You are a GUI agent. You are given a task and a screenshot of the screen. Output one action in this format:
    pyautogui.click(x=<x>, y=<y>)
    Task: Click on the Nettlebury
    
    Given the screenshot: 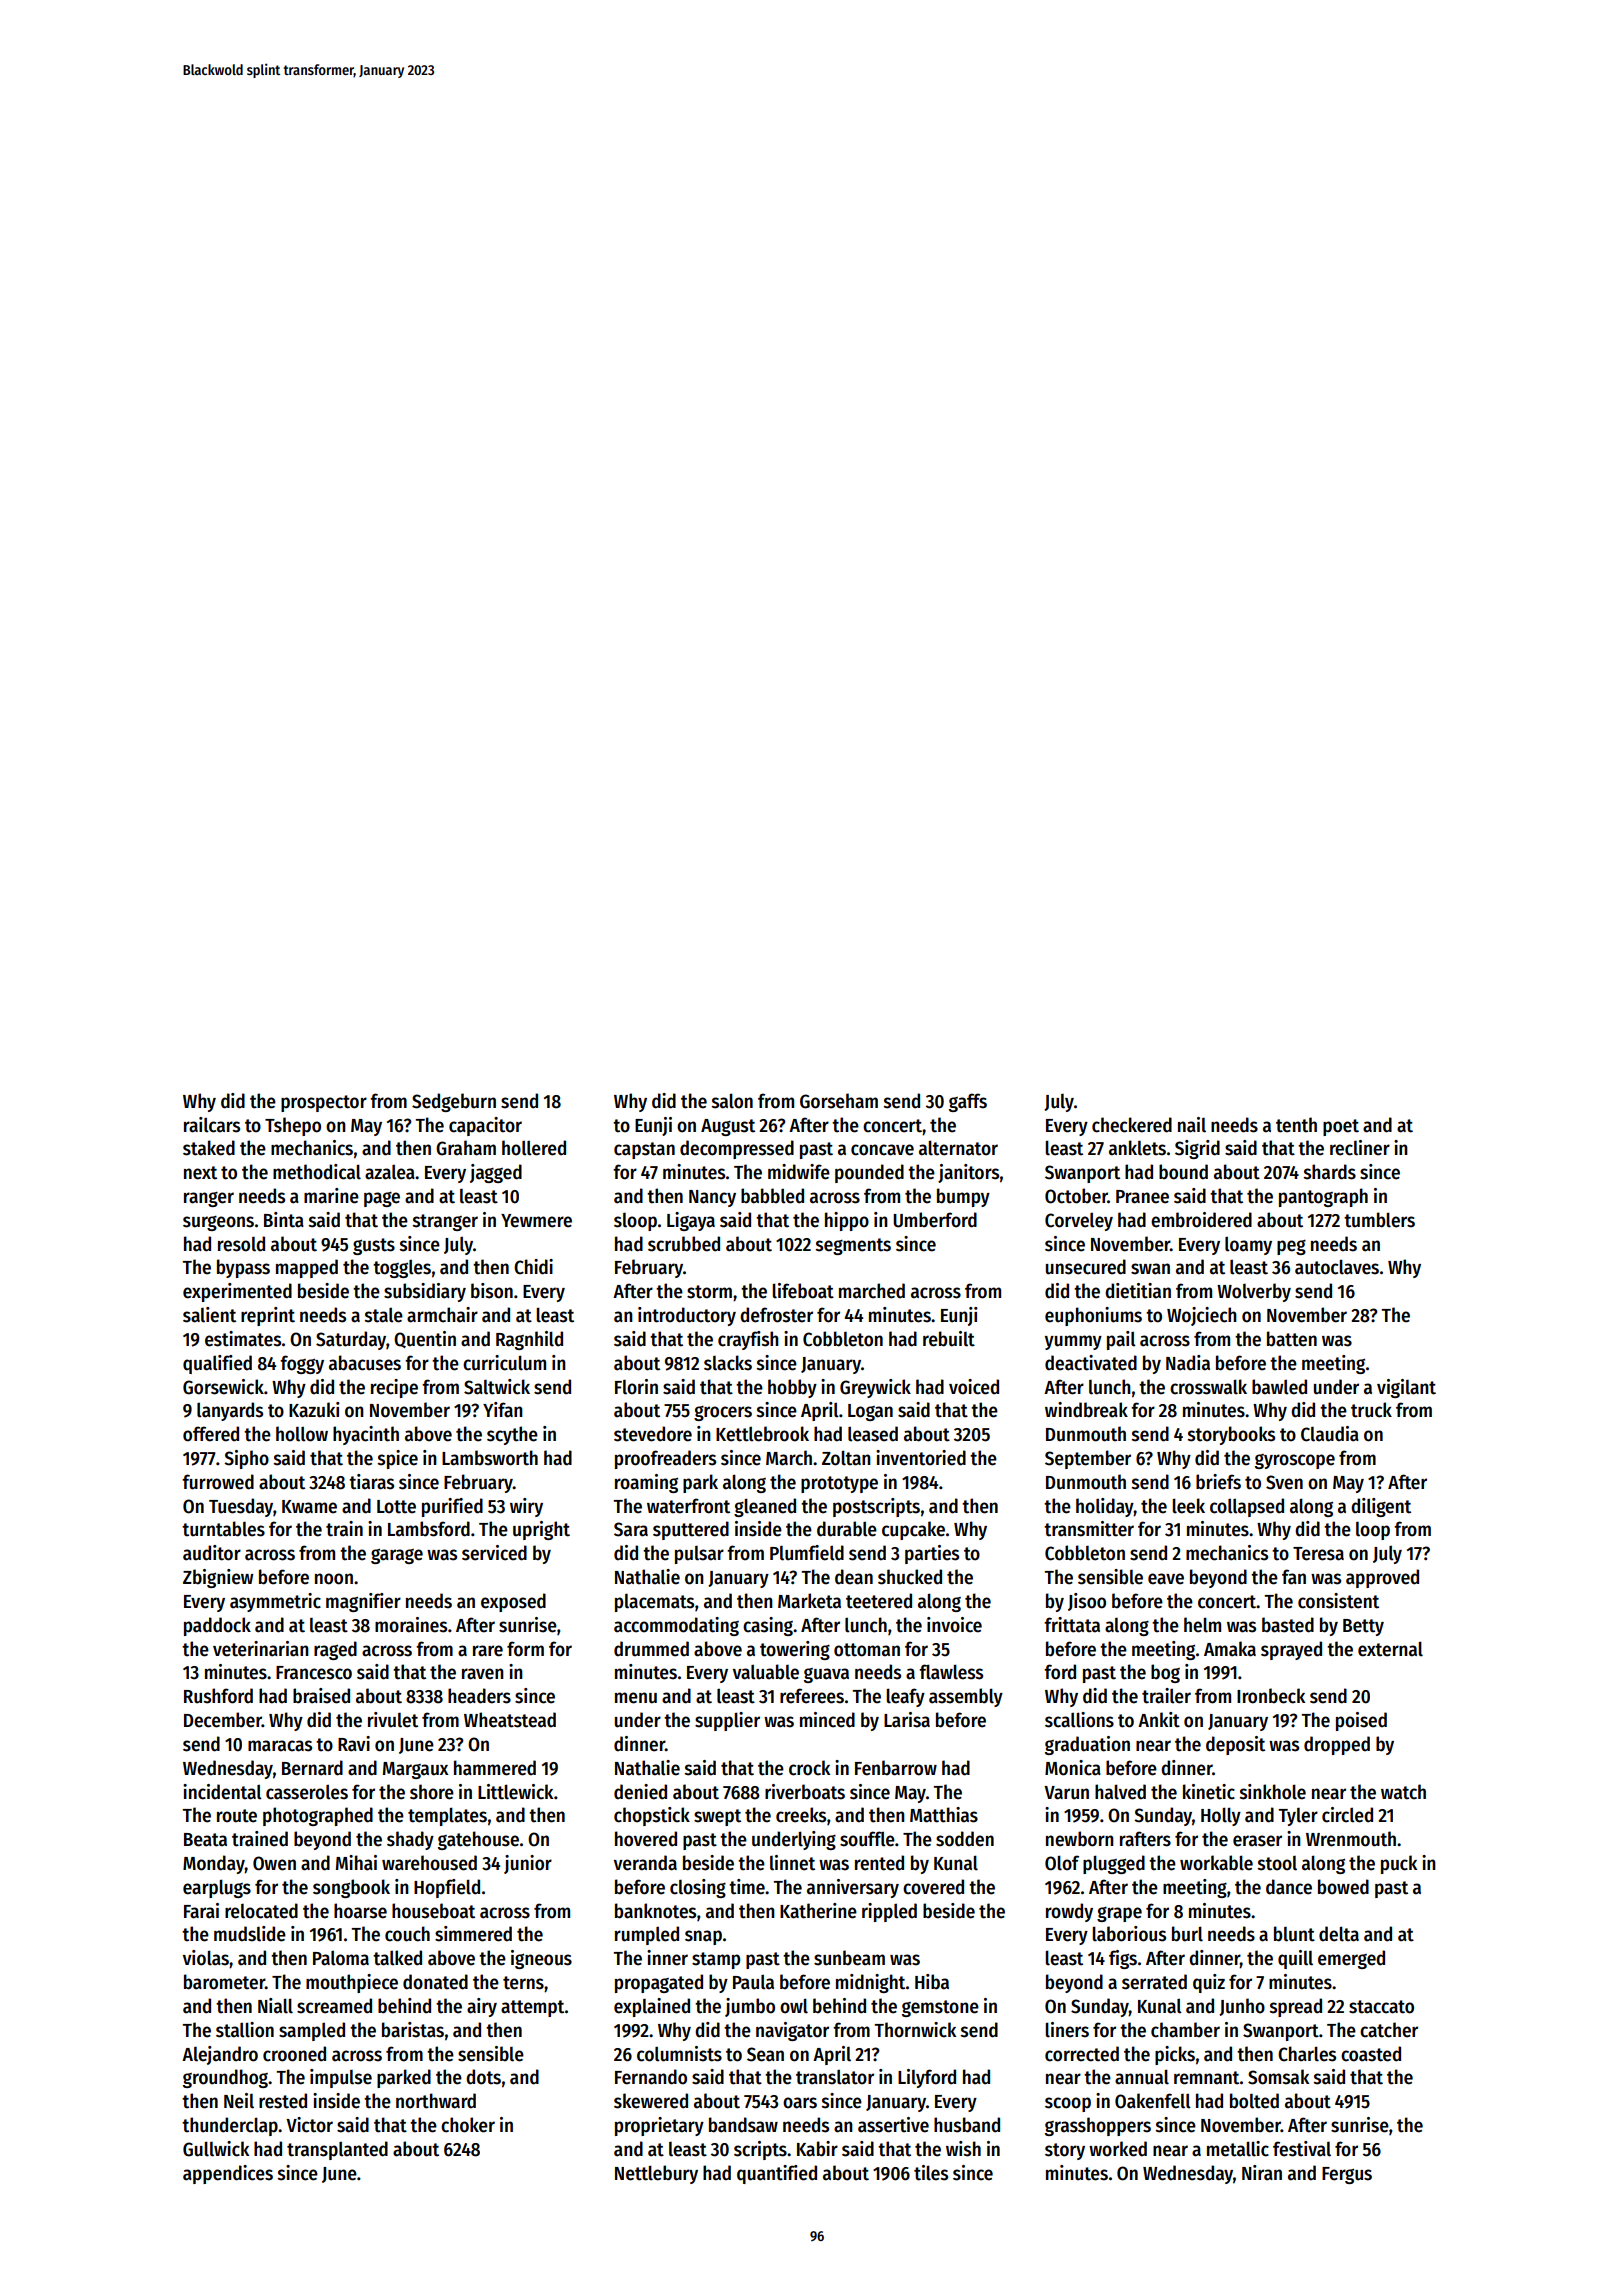 What is the action you would take?
    pyautogui.click(x=656, y=2174)
